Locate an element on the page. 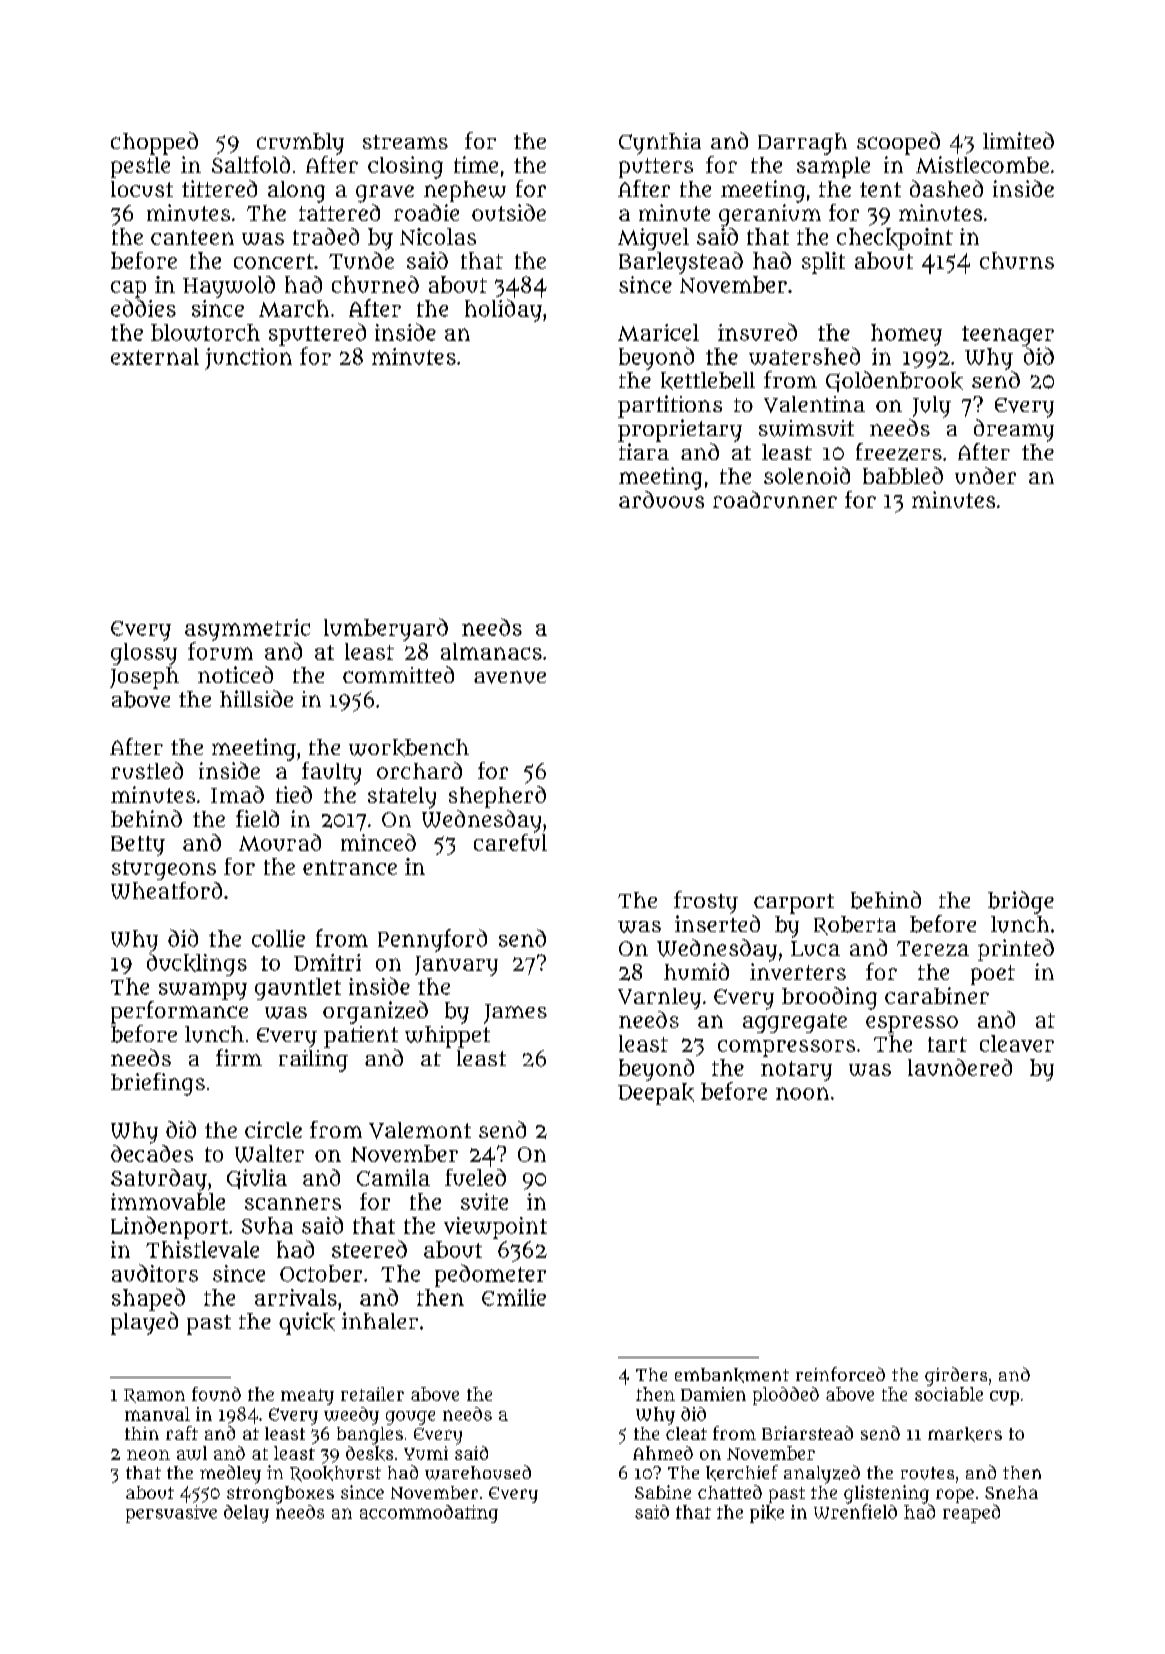  accommodating is located at coordinates (429, 1514).
